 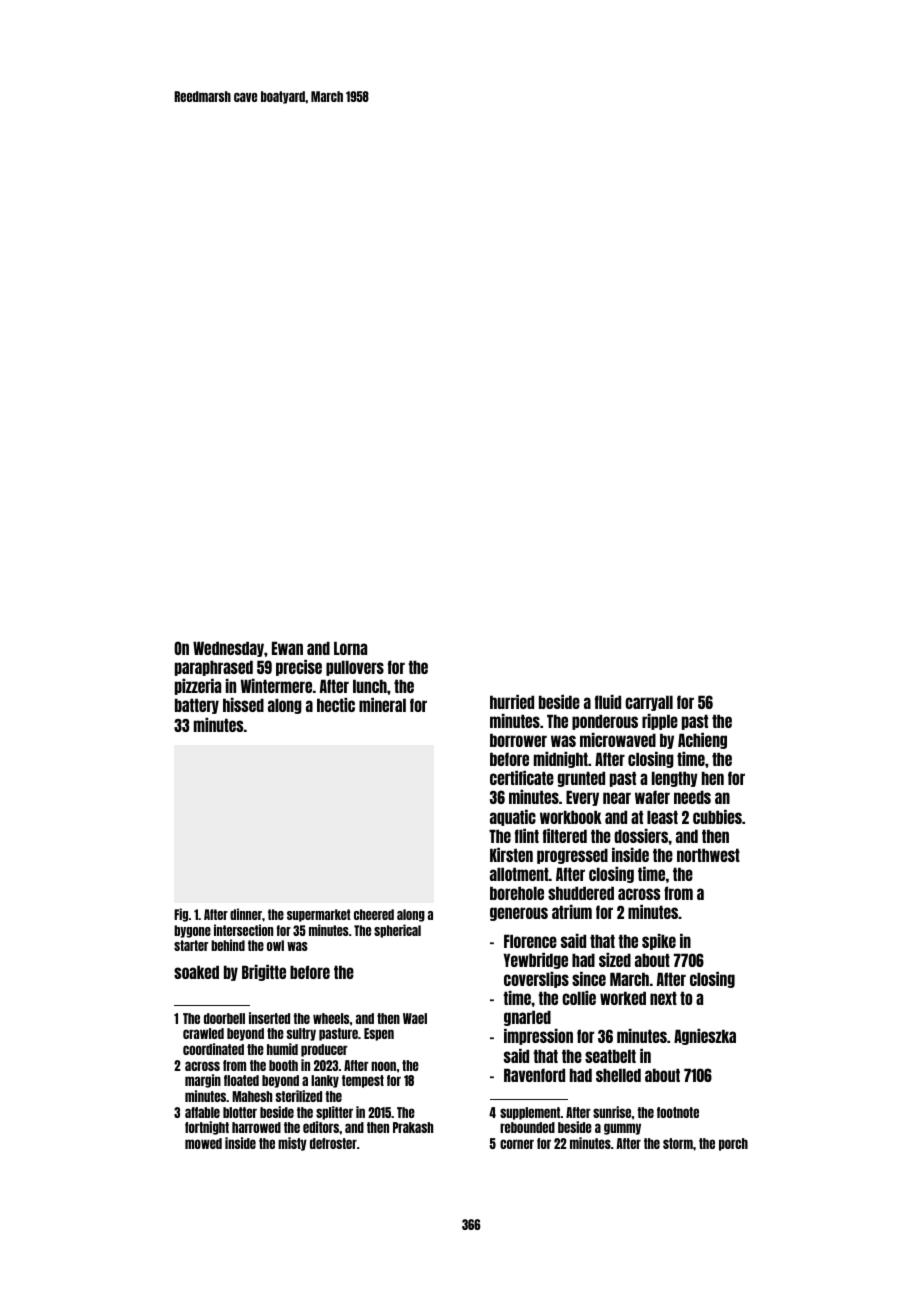 What do you see at coordinates (618, 740) in the image?
I see `microwaved` at bounding box center [618, 740].
